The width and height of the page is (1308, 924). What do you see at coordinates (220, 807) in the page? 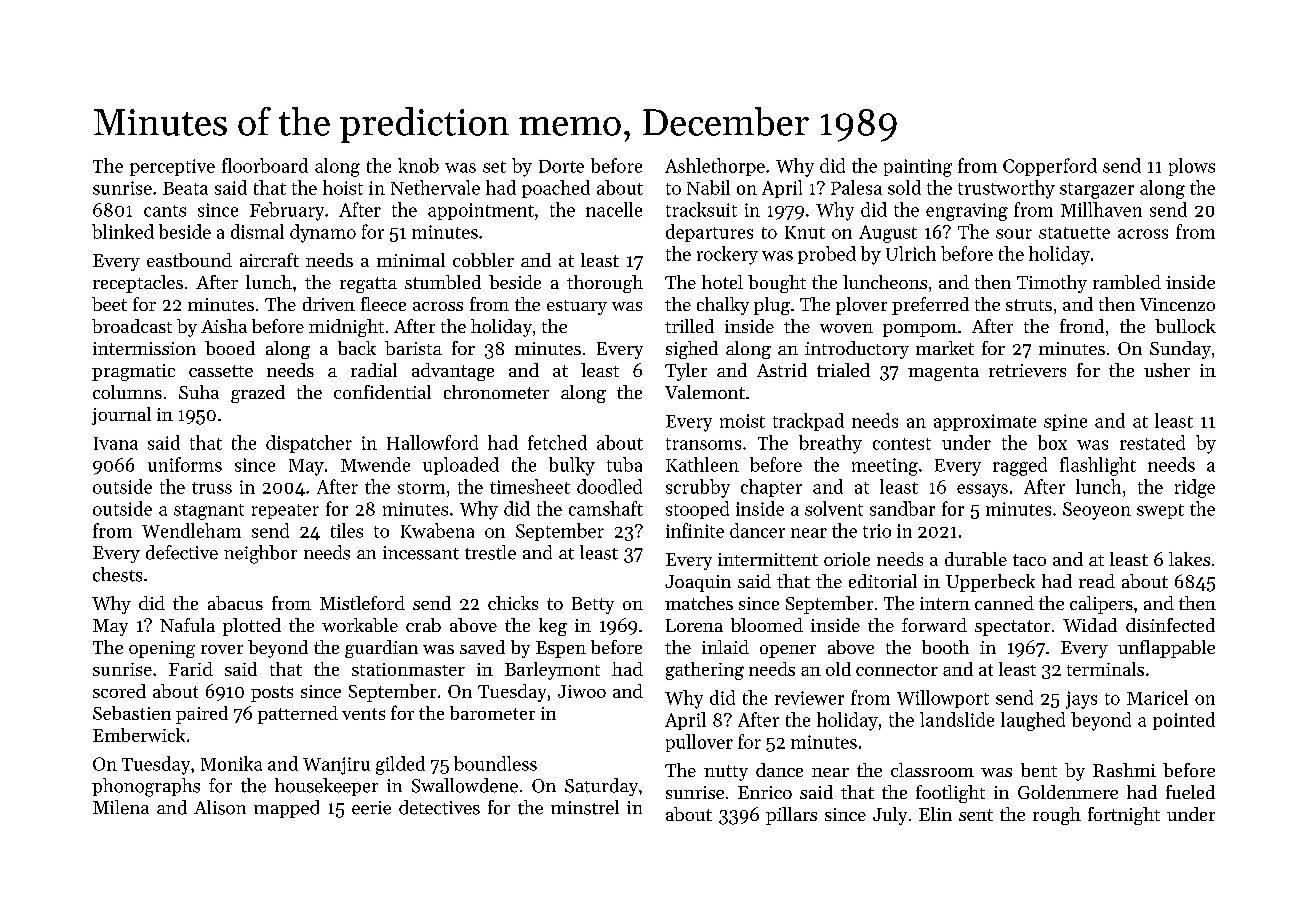
I see `Alison` at bounding box center [220, 807].
